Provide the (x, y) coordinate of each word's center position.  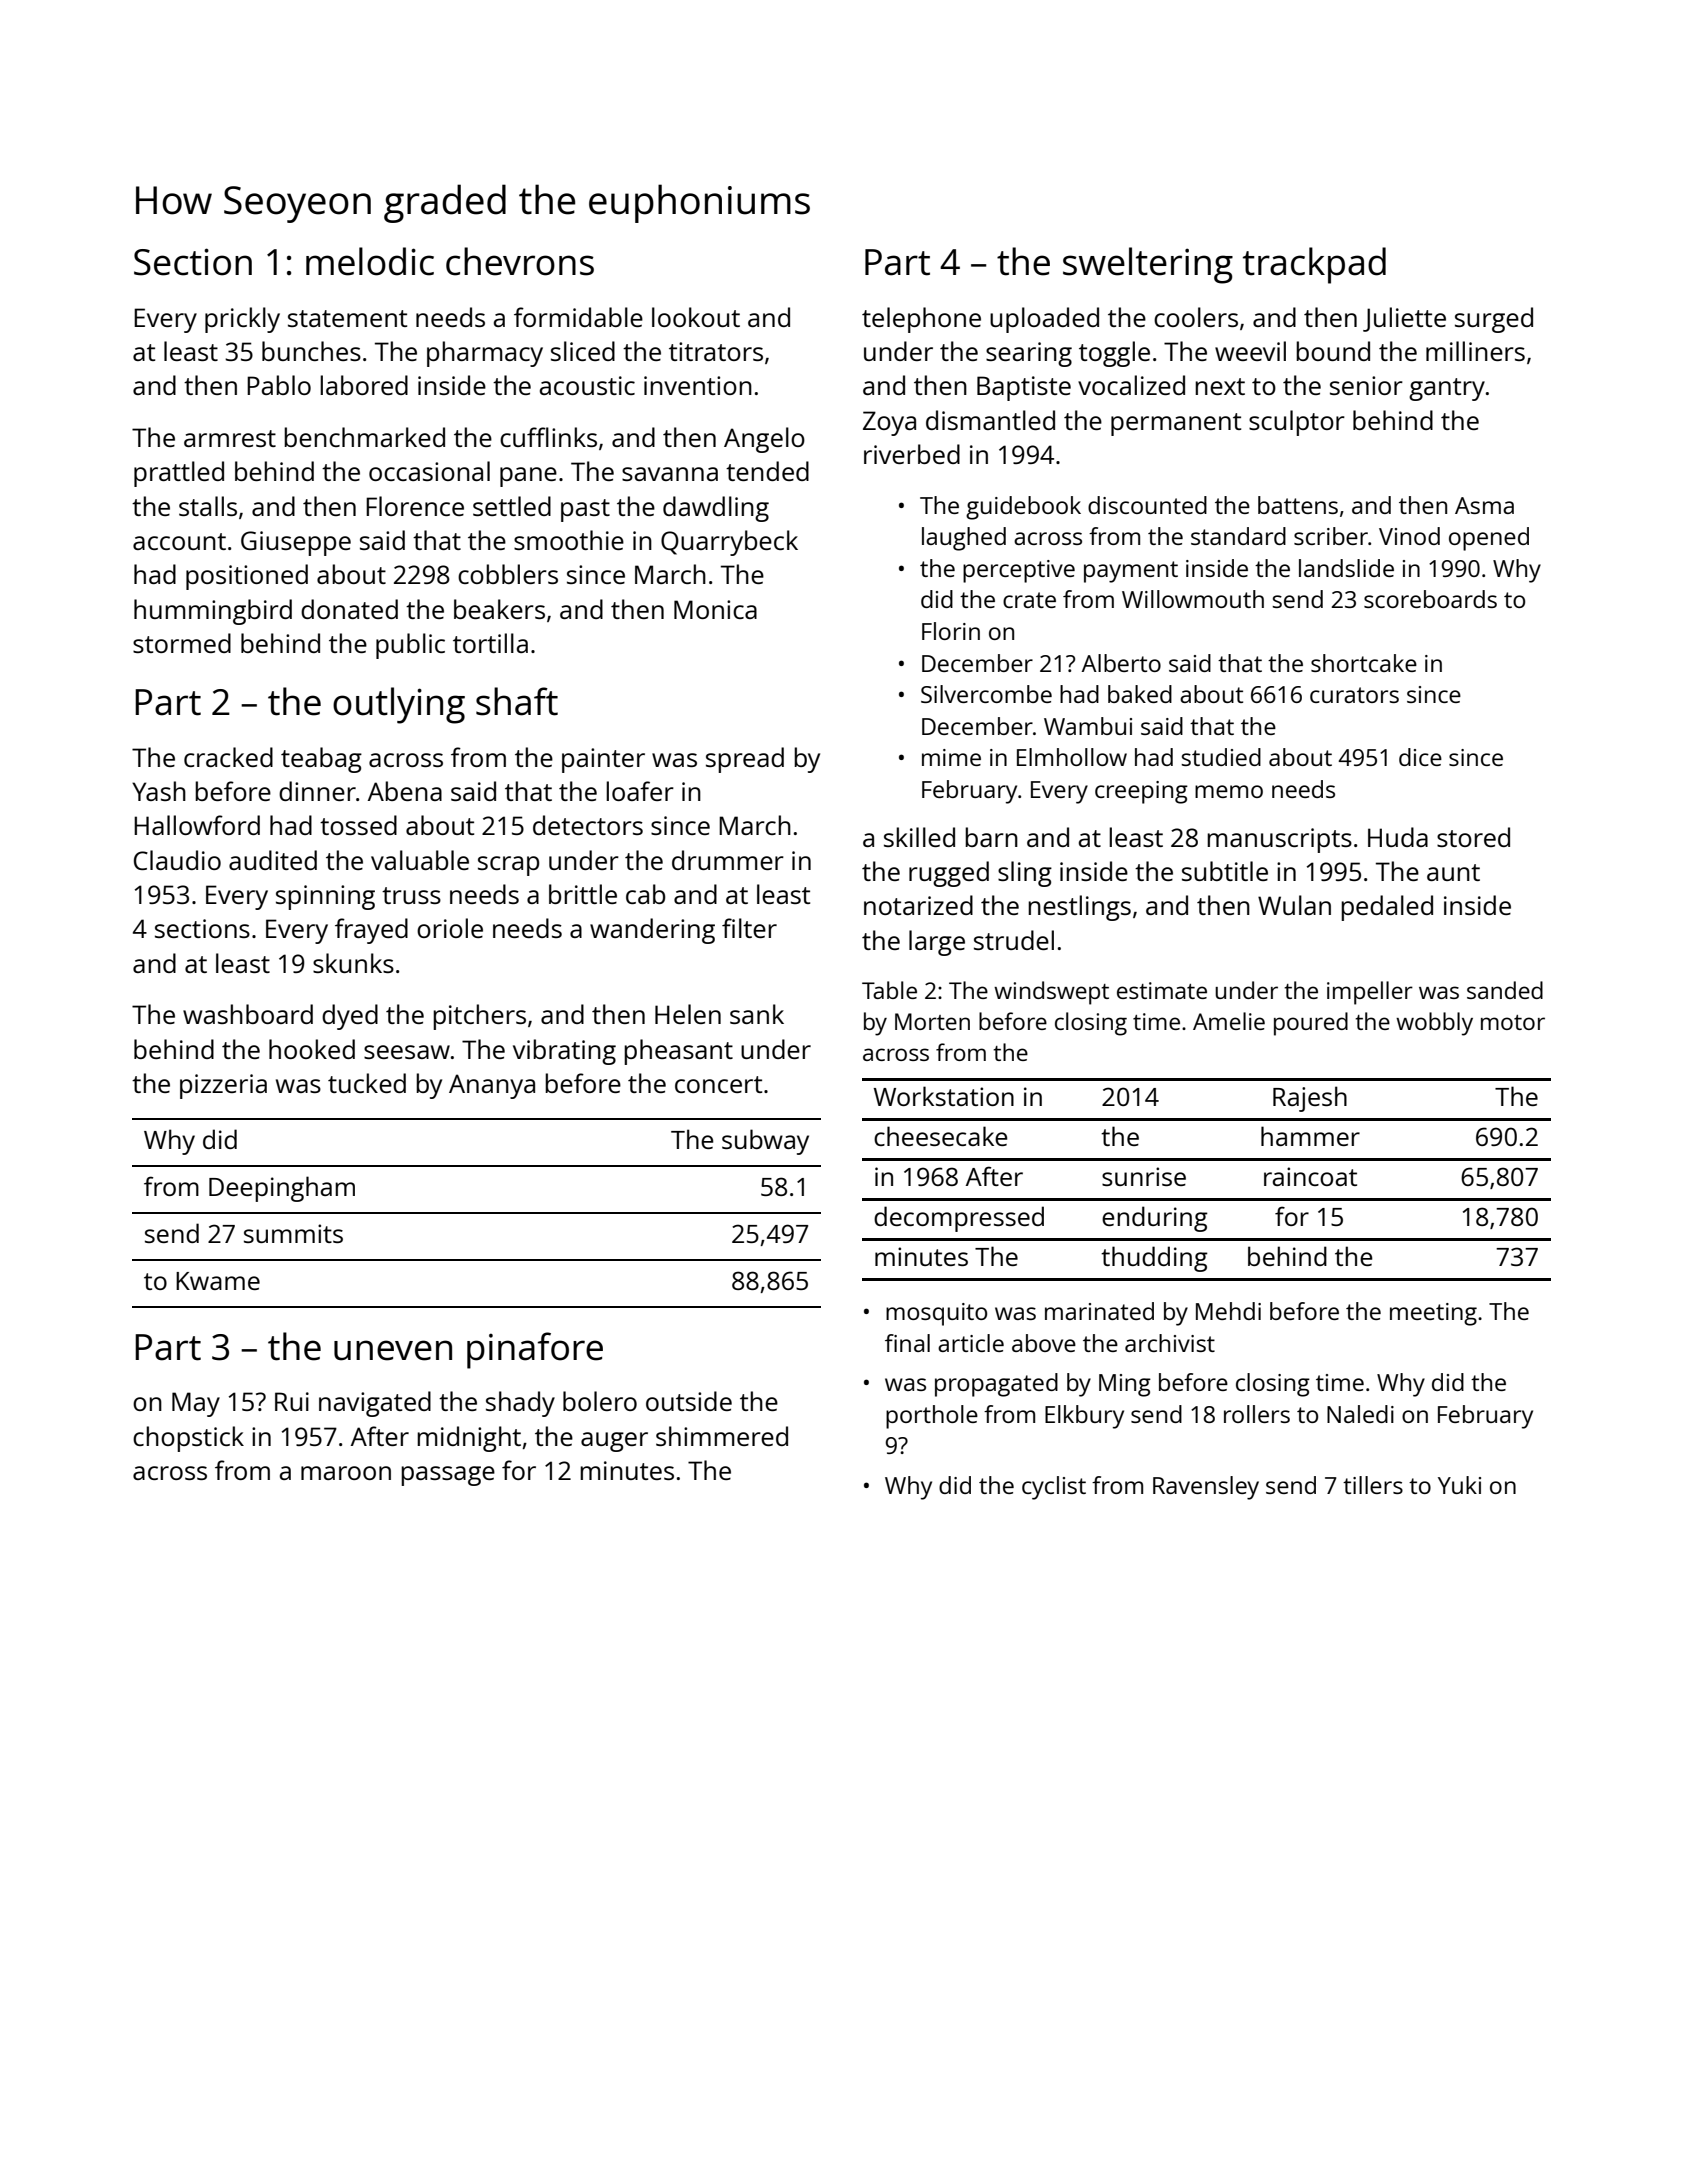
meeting (1433, 1314)
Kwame (218, 1281)
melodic (370, 261)
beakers (499, 609)
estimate (1162, 990)
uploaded (1044, 320)
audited (273, 860)
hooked (312, 1049)
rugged (949, 874)
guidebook (1023, 508)
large (937, 943)
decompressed (959, 1219)
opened (1489, 539)
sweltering (1148, 265)
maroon (346, 1473)
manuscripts (1279, 840)
